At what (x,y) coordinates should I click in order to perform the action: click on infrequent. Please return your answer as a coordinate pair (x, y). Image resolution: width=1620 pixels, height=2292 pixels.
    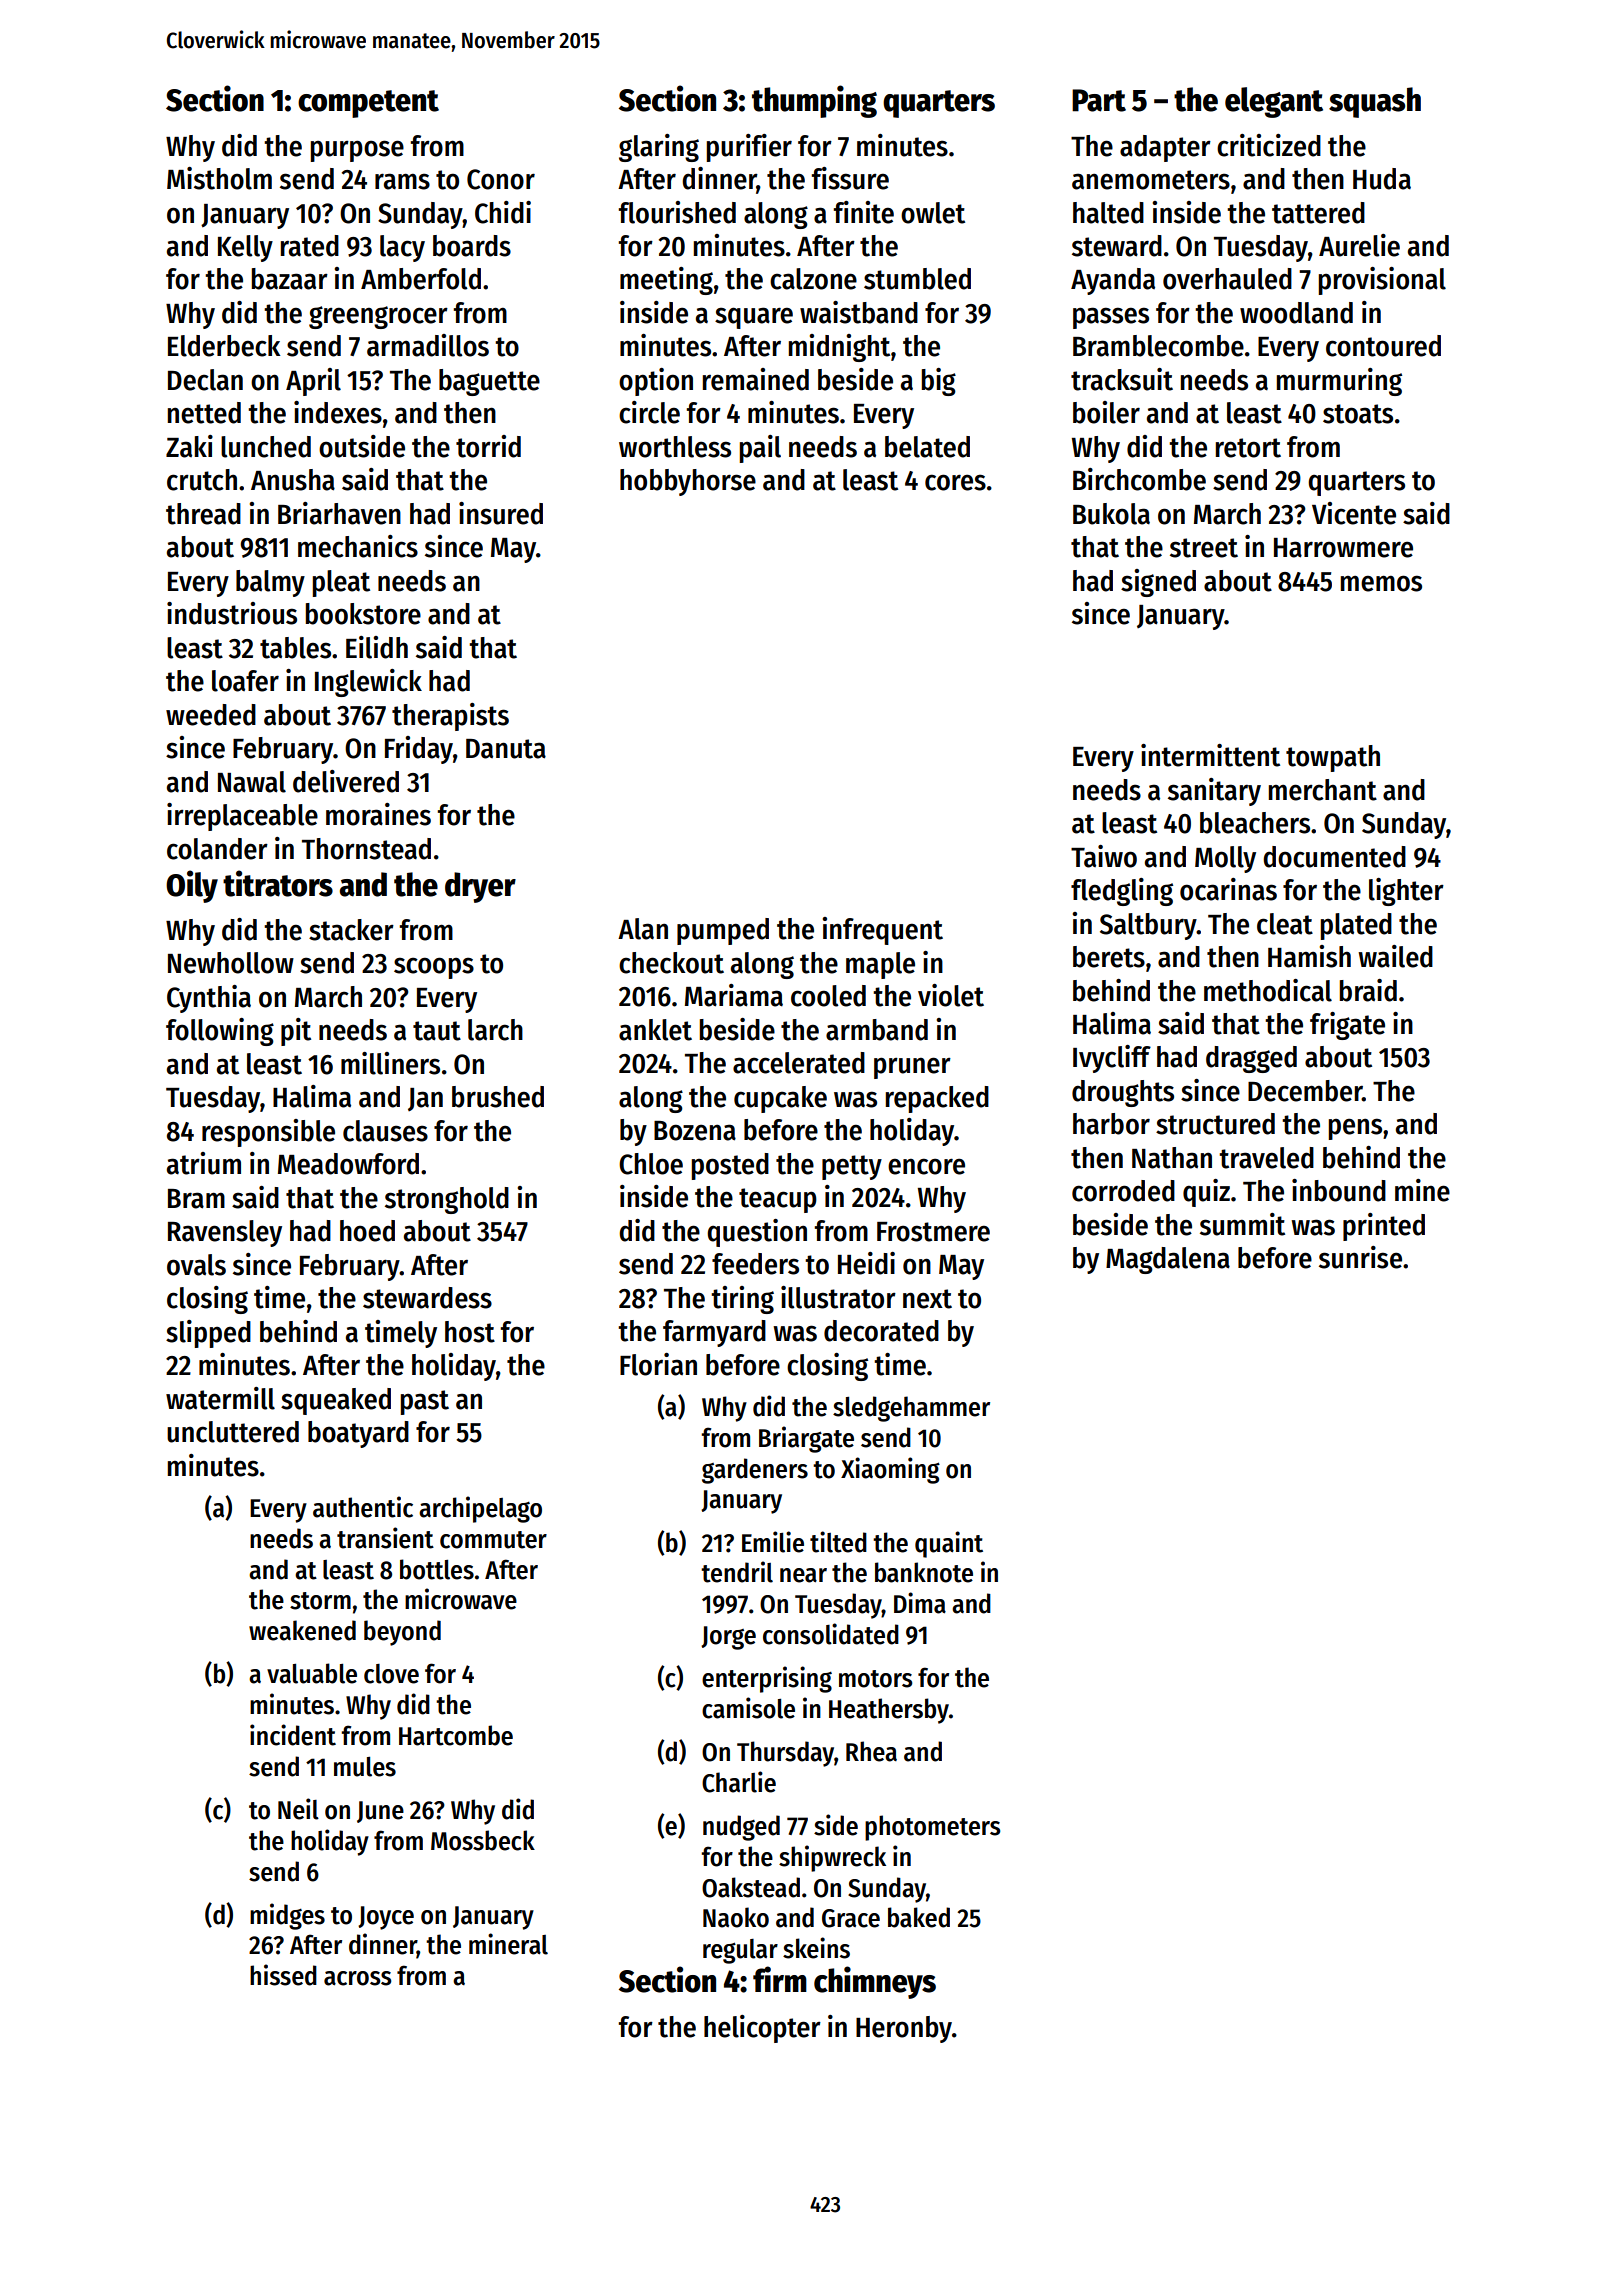
    Looking at the image, I should click on (883, 931).
